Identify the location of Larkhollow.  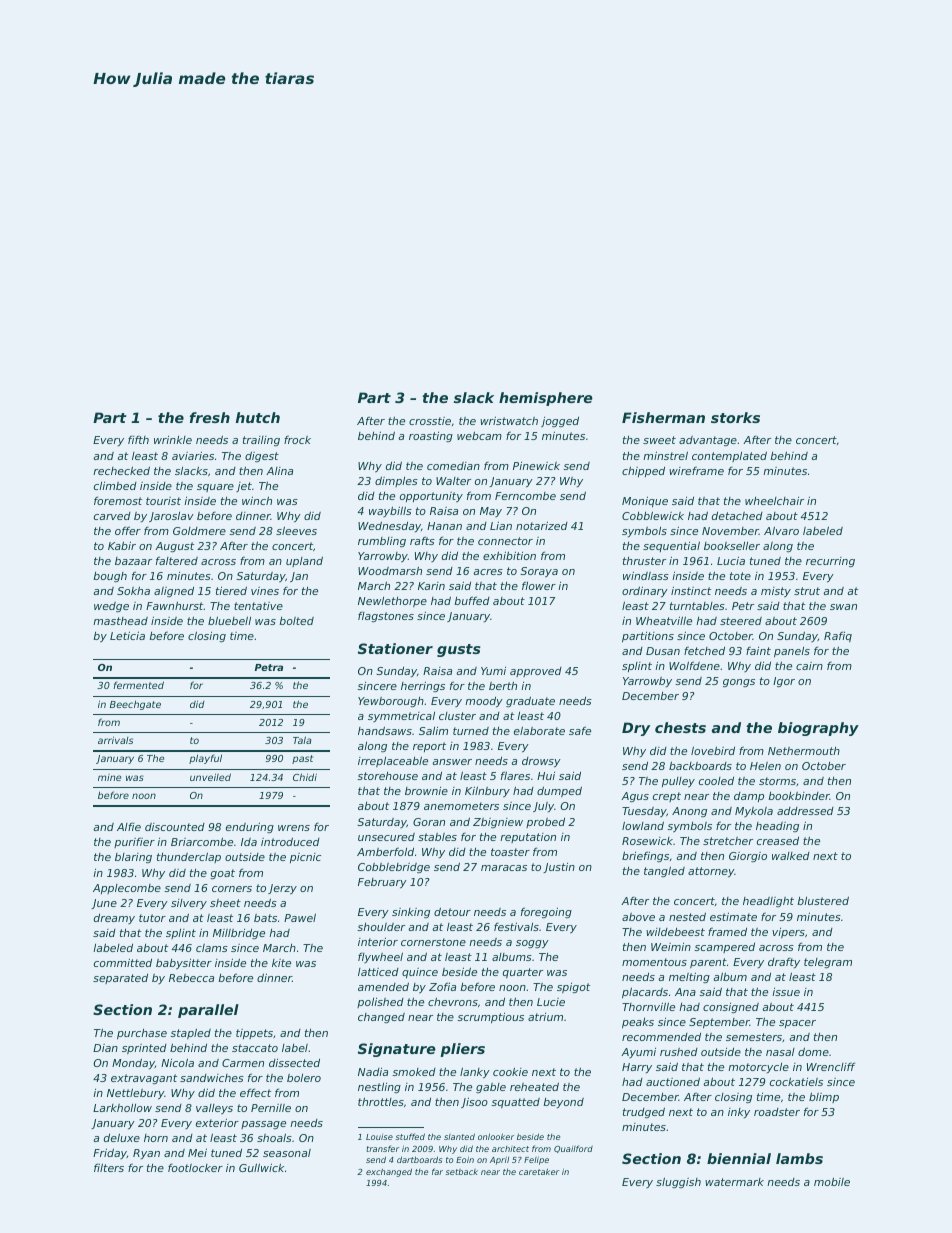
(122, 1108).
